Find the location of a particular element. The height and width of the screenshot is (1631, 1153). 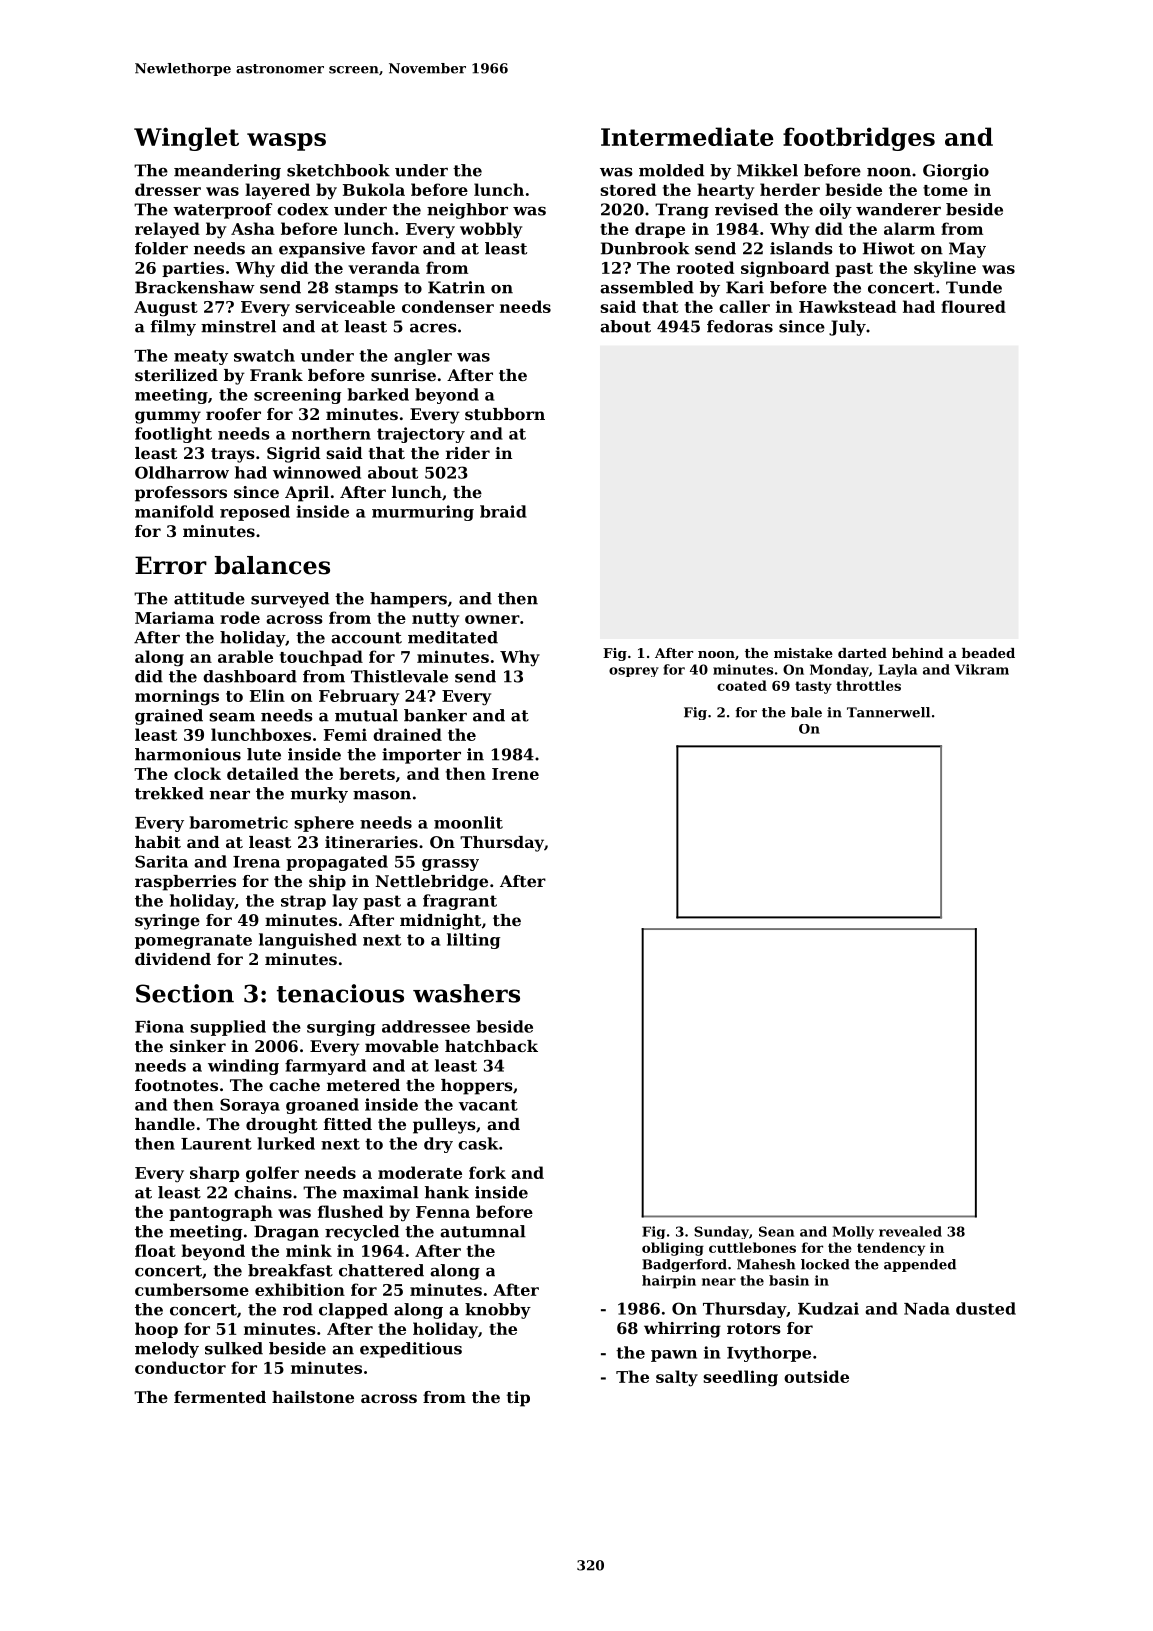

Irene is located at coordinates (515, 774).
